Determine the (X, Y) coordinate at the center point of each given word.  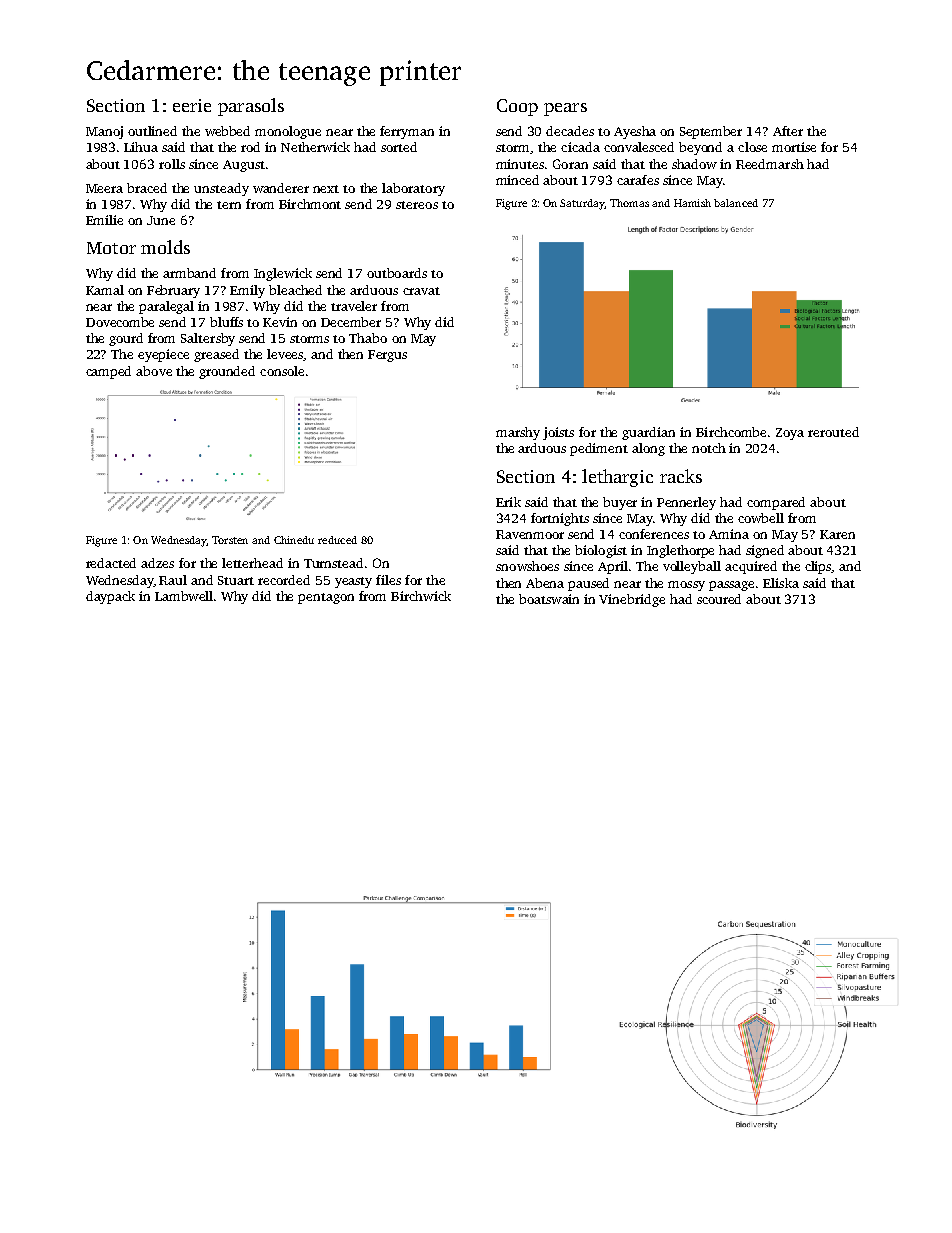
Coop (517, 107)
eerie (192, 105)
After (788, 131)
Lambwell (184, 596)
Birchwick (421, 596)
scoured (719, 599)
